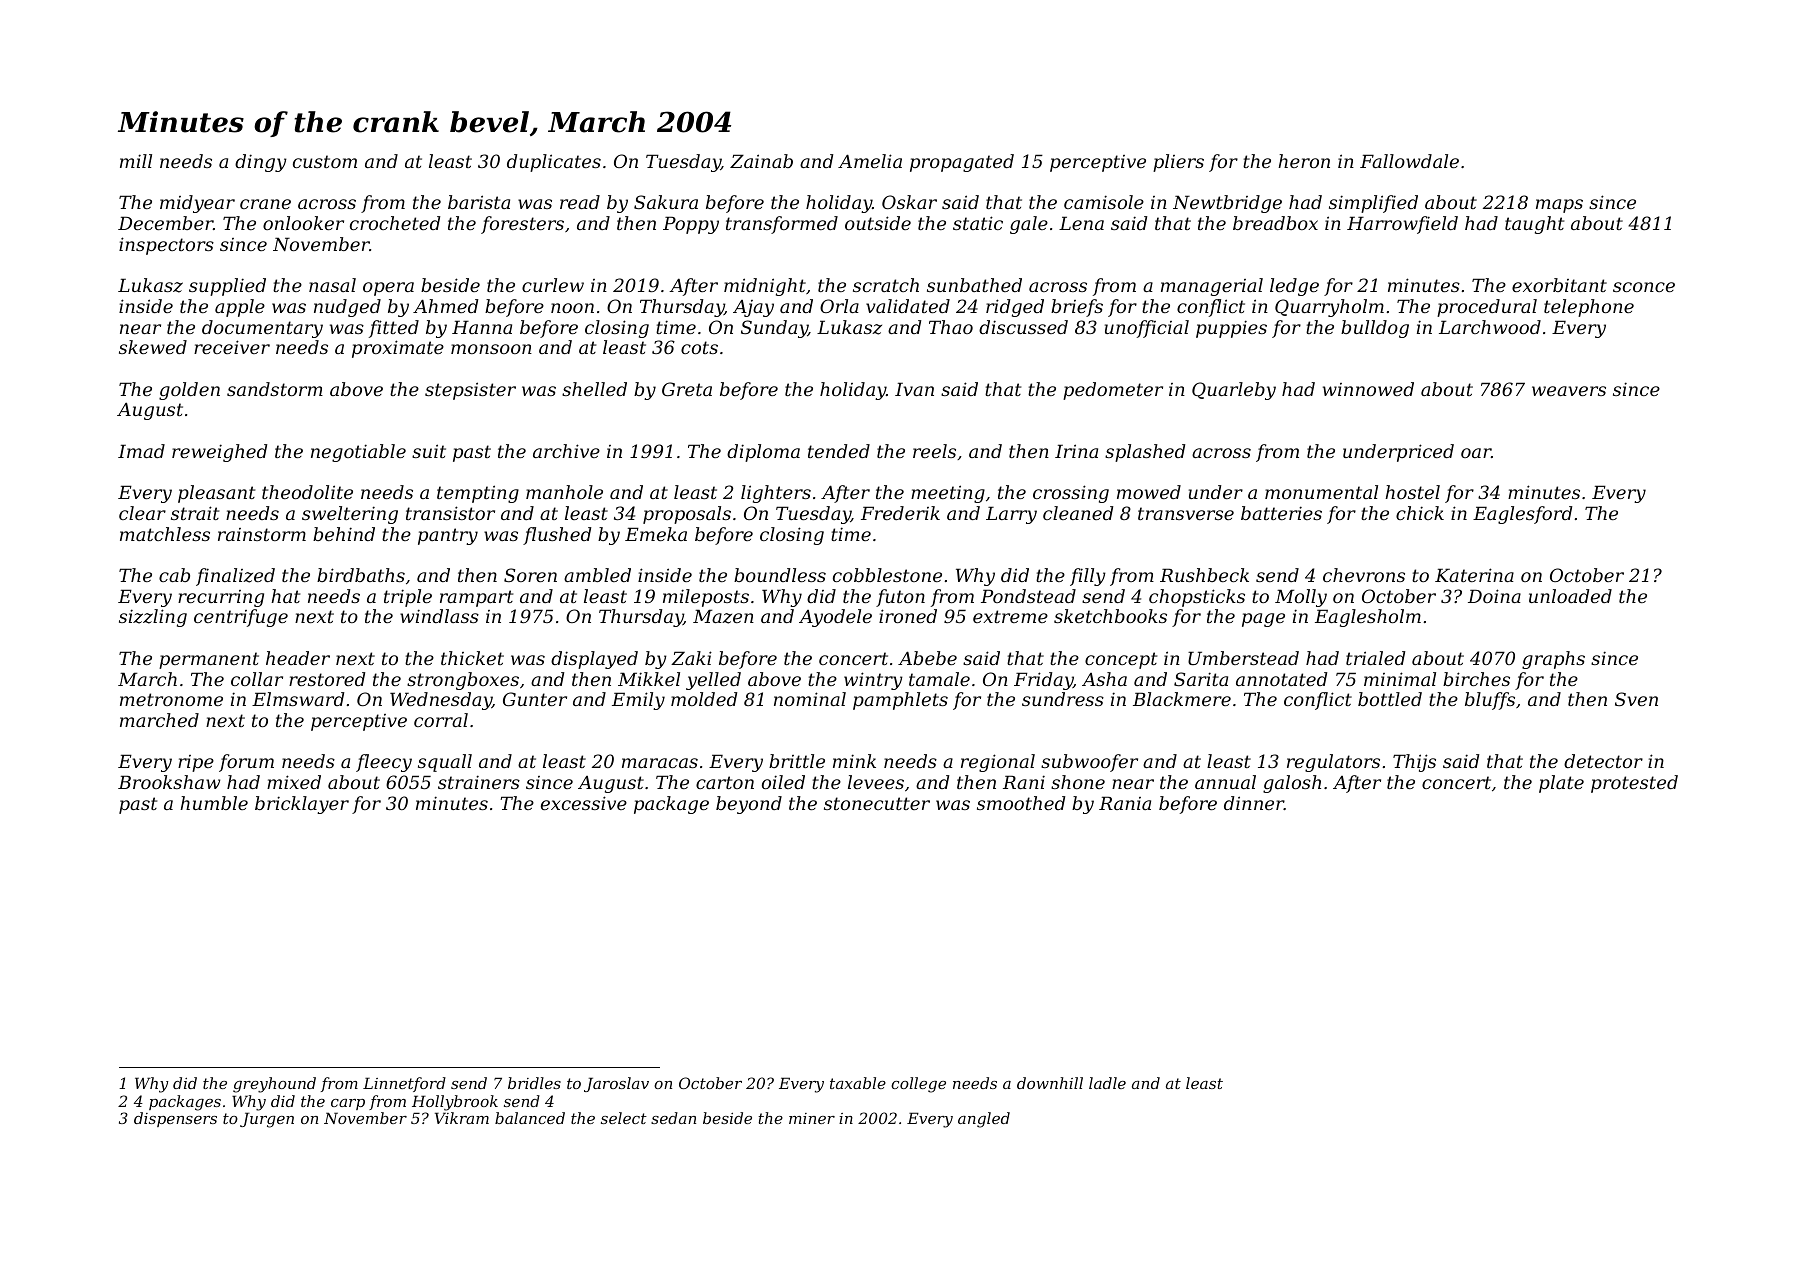 Image resolution: width=1798 pixels, height=1272 pixels. What do you see at coordinates (1409, 161) in the page?
I see `Fallowdale` at bounding box center [1409, 161].
